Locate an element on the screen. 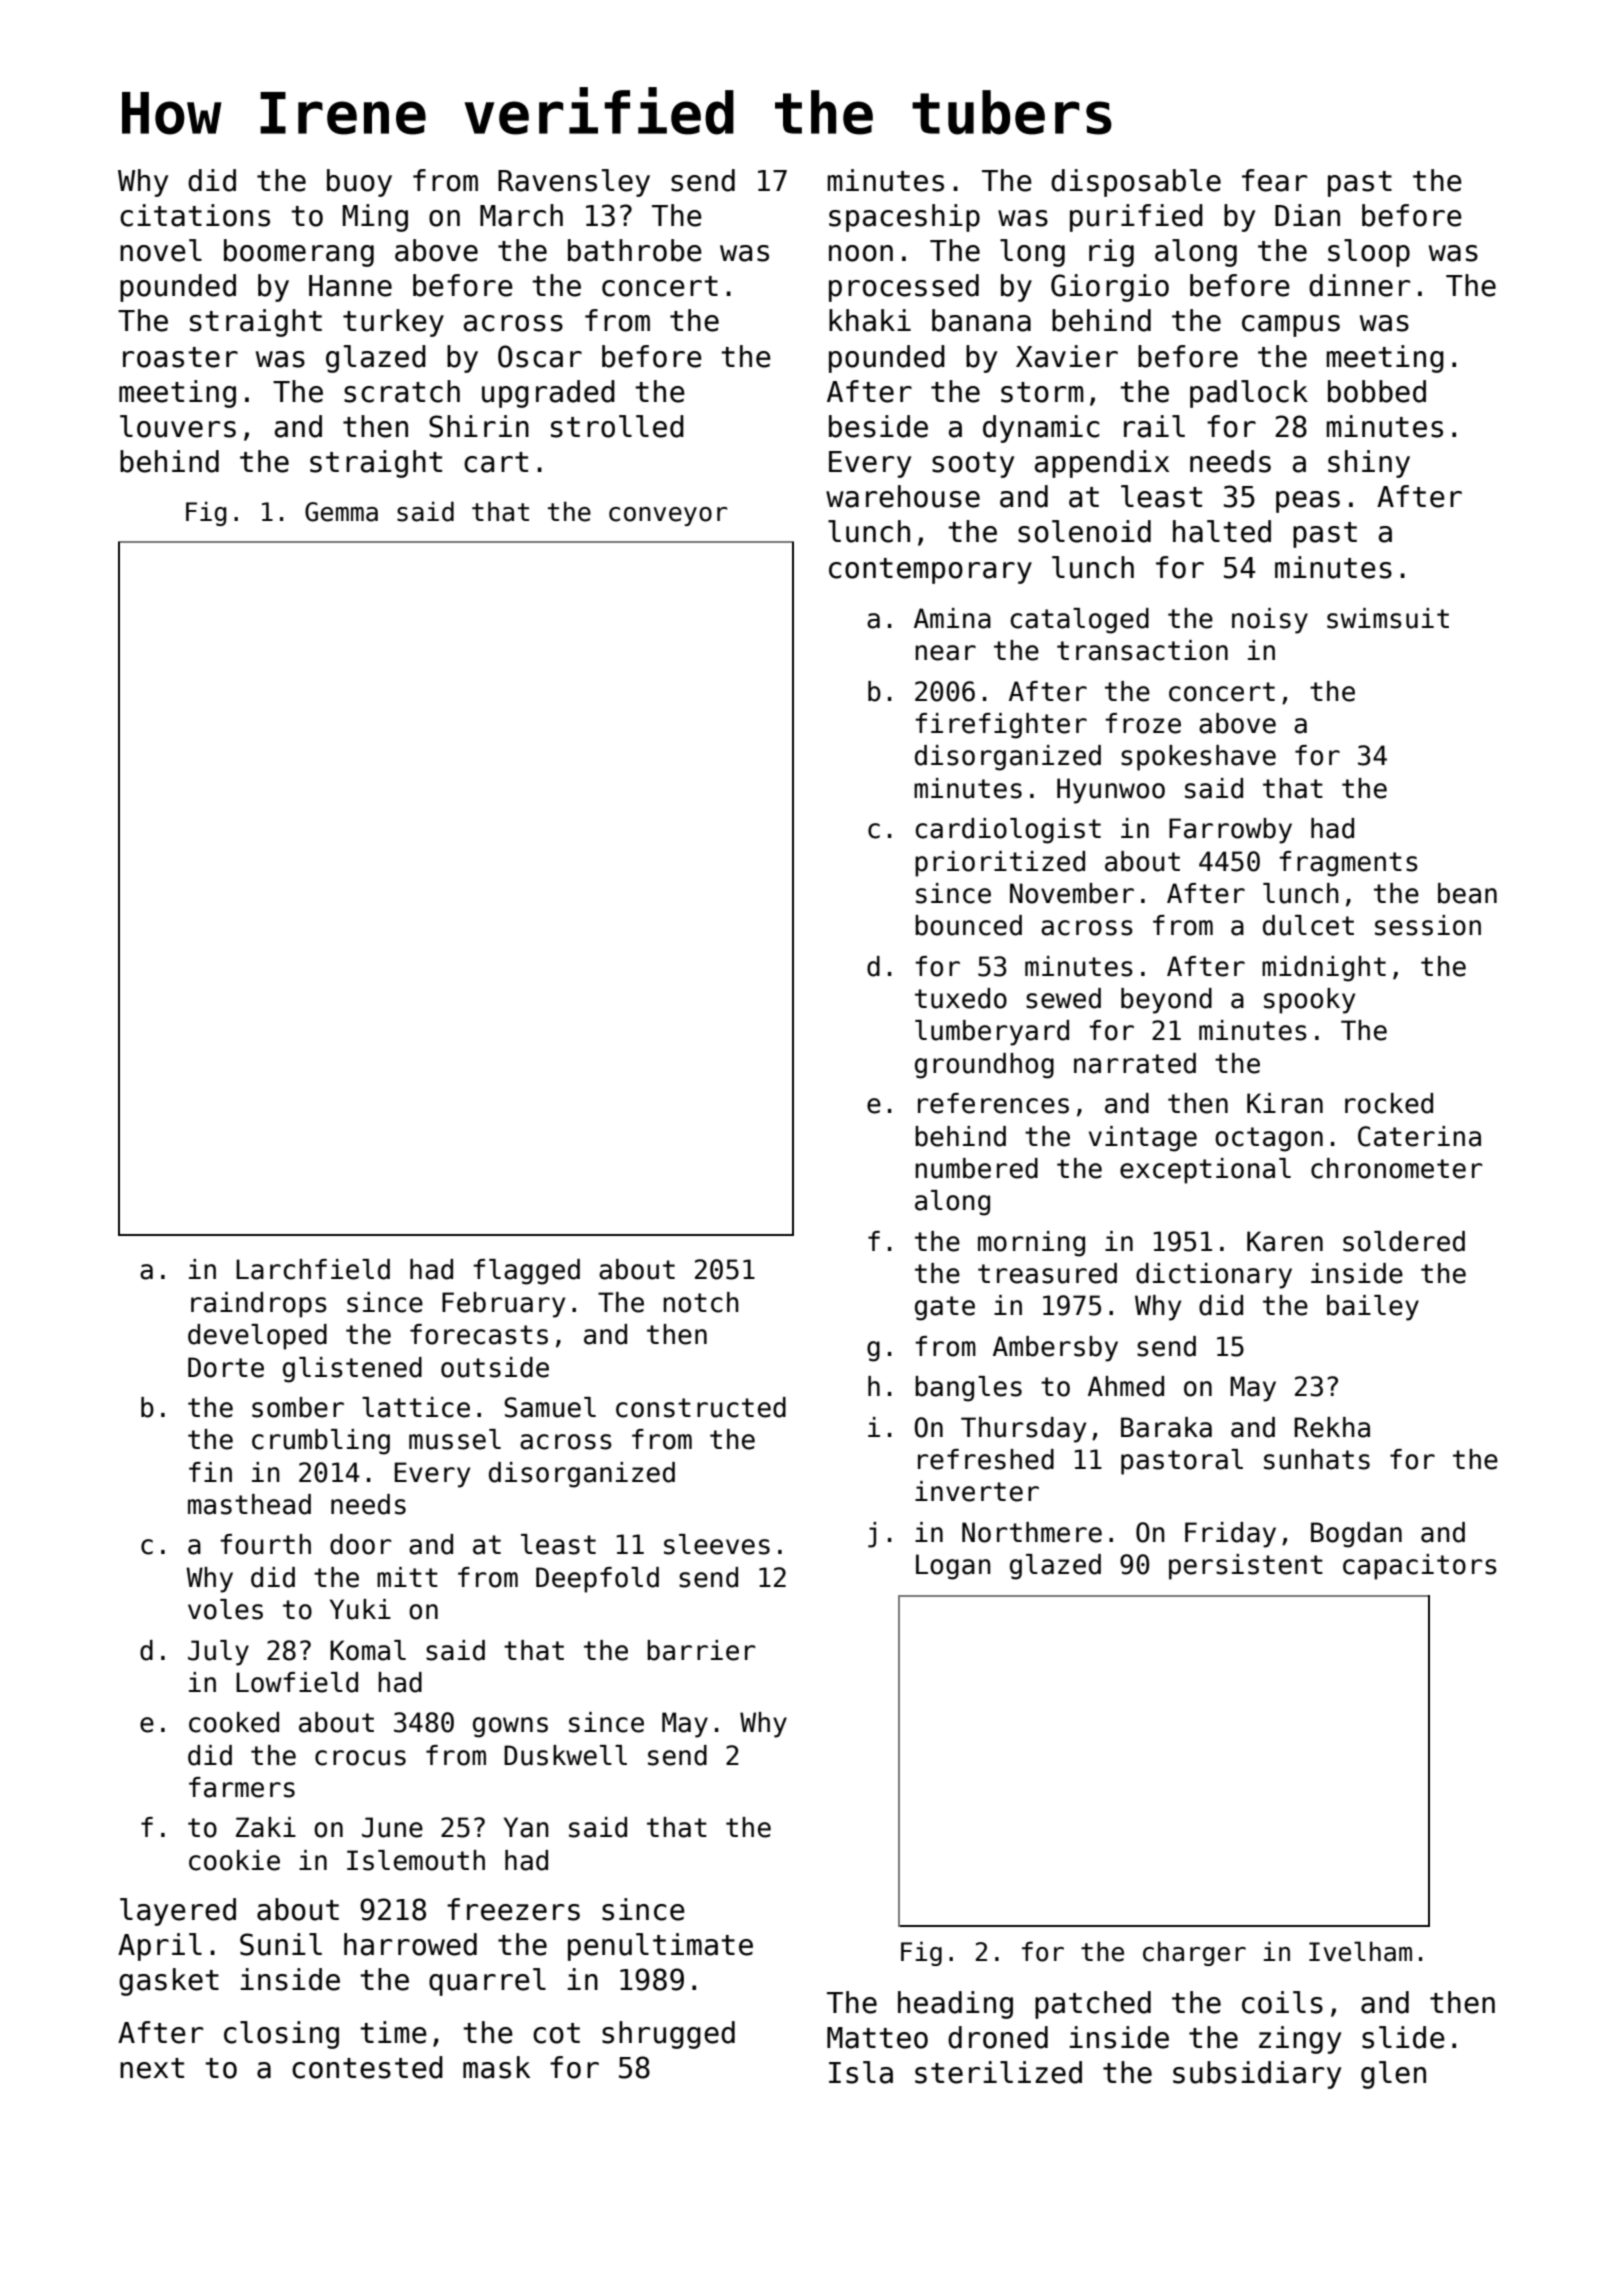  cart is located at coordinates (496, 462).
